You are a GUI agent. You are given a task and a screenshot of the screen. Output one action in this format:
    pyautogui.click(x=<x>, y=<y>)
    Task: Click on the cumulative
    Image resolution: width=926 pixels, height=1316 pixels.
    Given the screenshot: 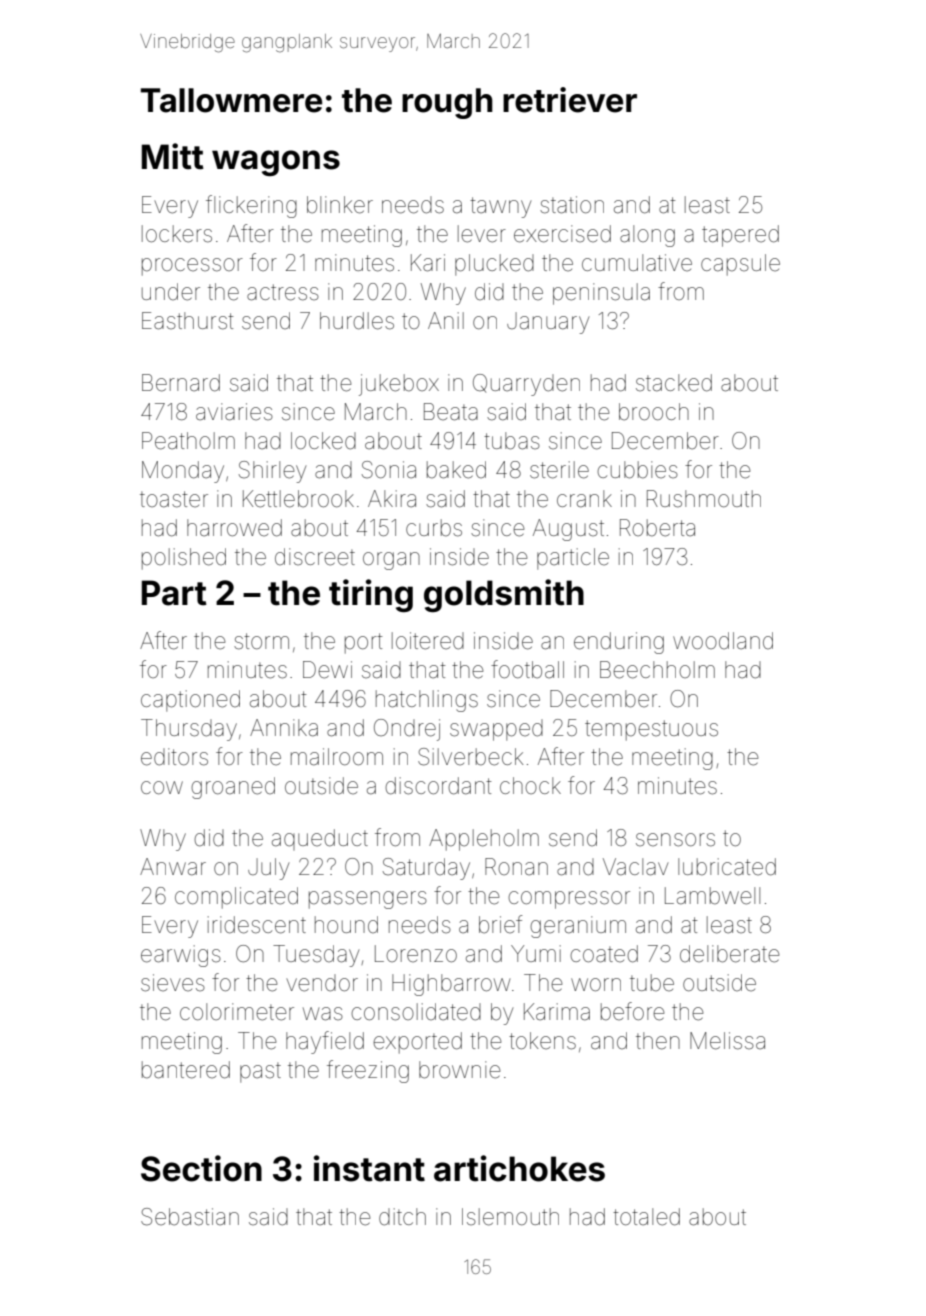 What is the action you would take?
    pyautogui.click(x=637, y=263)
